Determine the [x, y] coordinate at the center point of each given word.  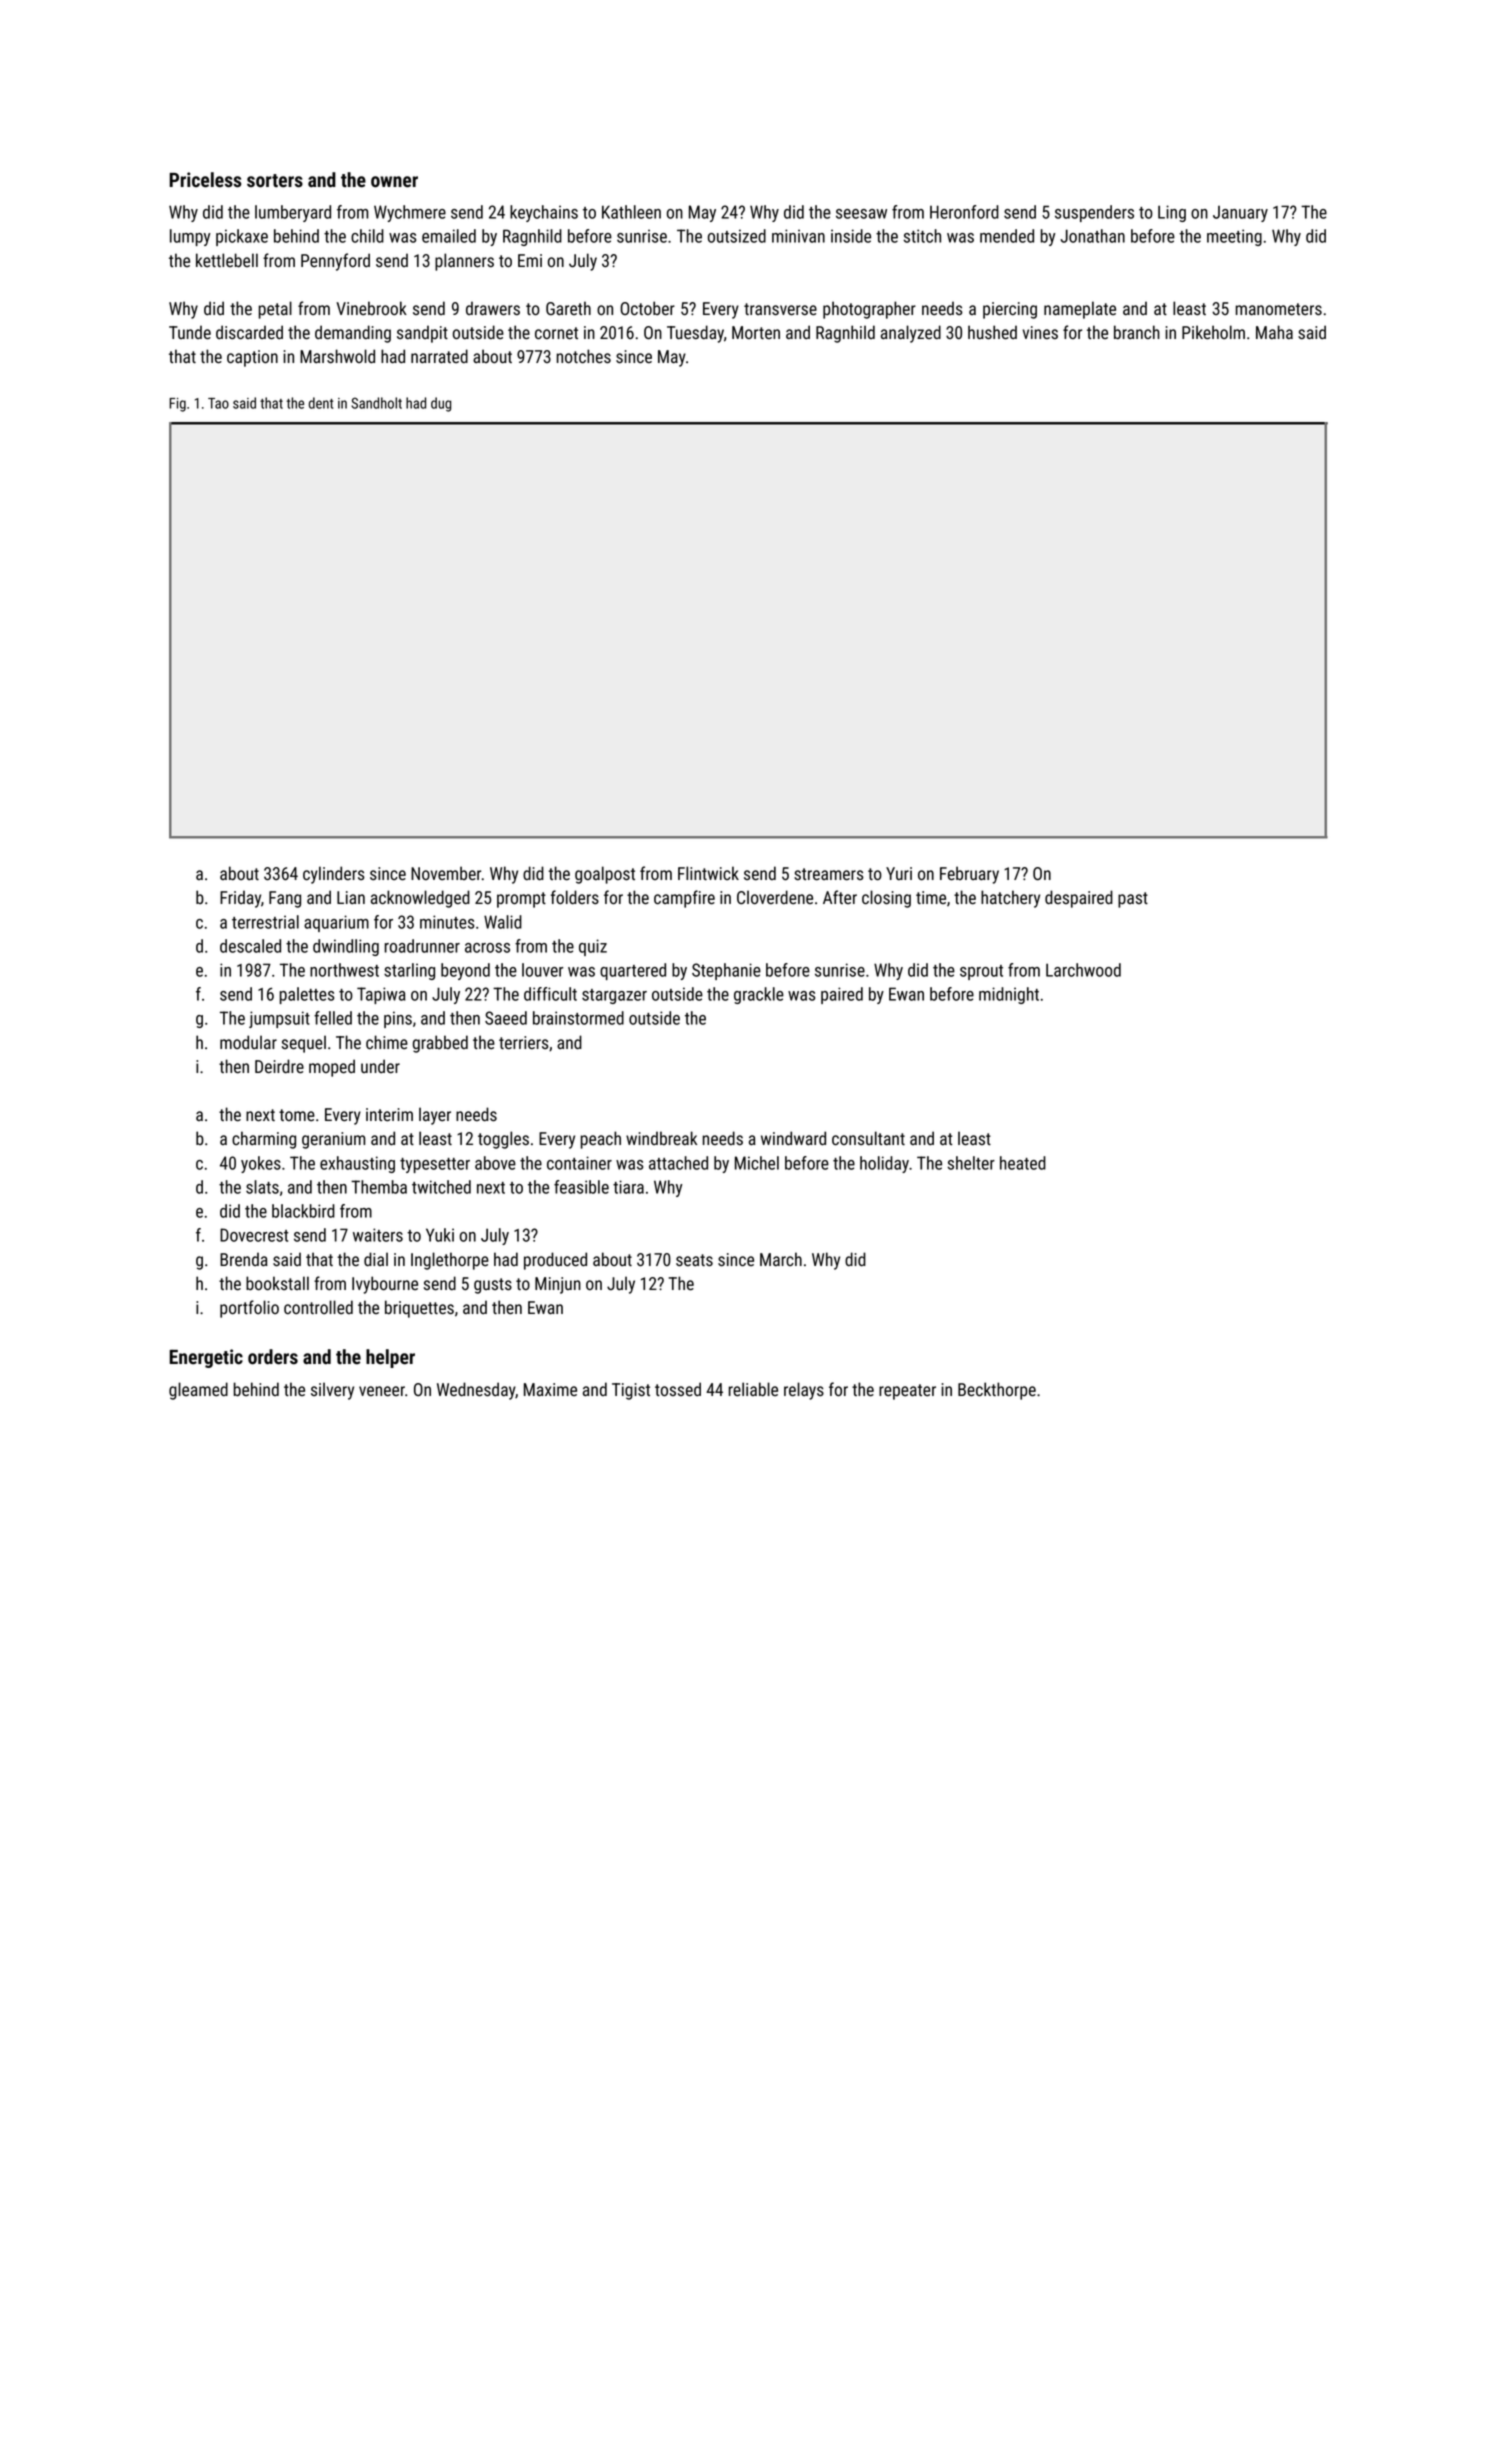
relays [804, 1391]
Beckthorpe [997, 1391]
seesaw [861, 214]
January [1240, 214]
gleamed [198, 1391]
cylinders [334, 875]
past [1133, 900]
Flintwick [708, 873]
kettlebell [227, 260]
